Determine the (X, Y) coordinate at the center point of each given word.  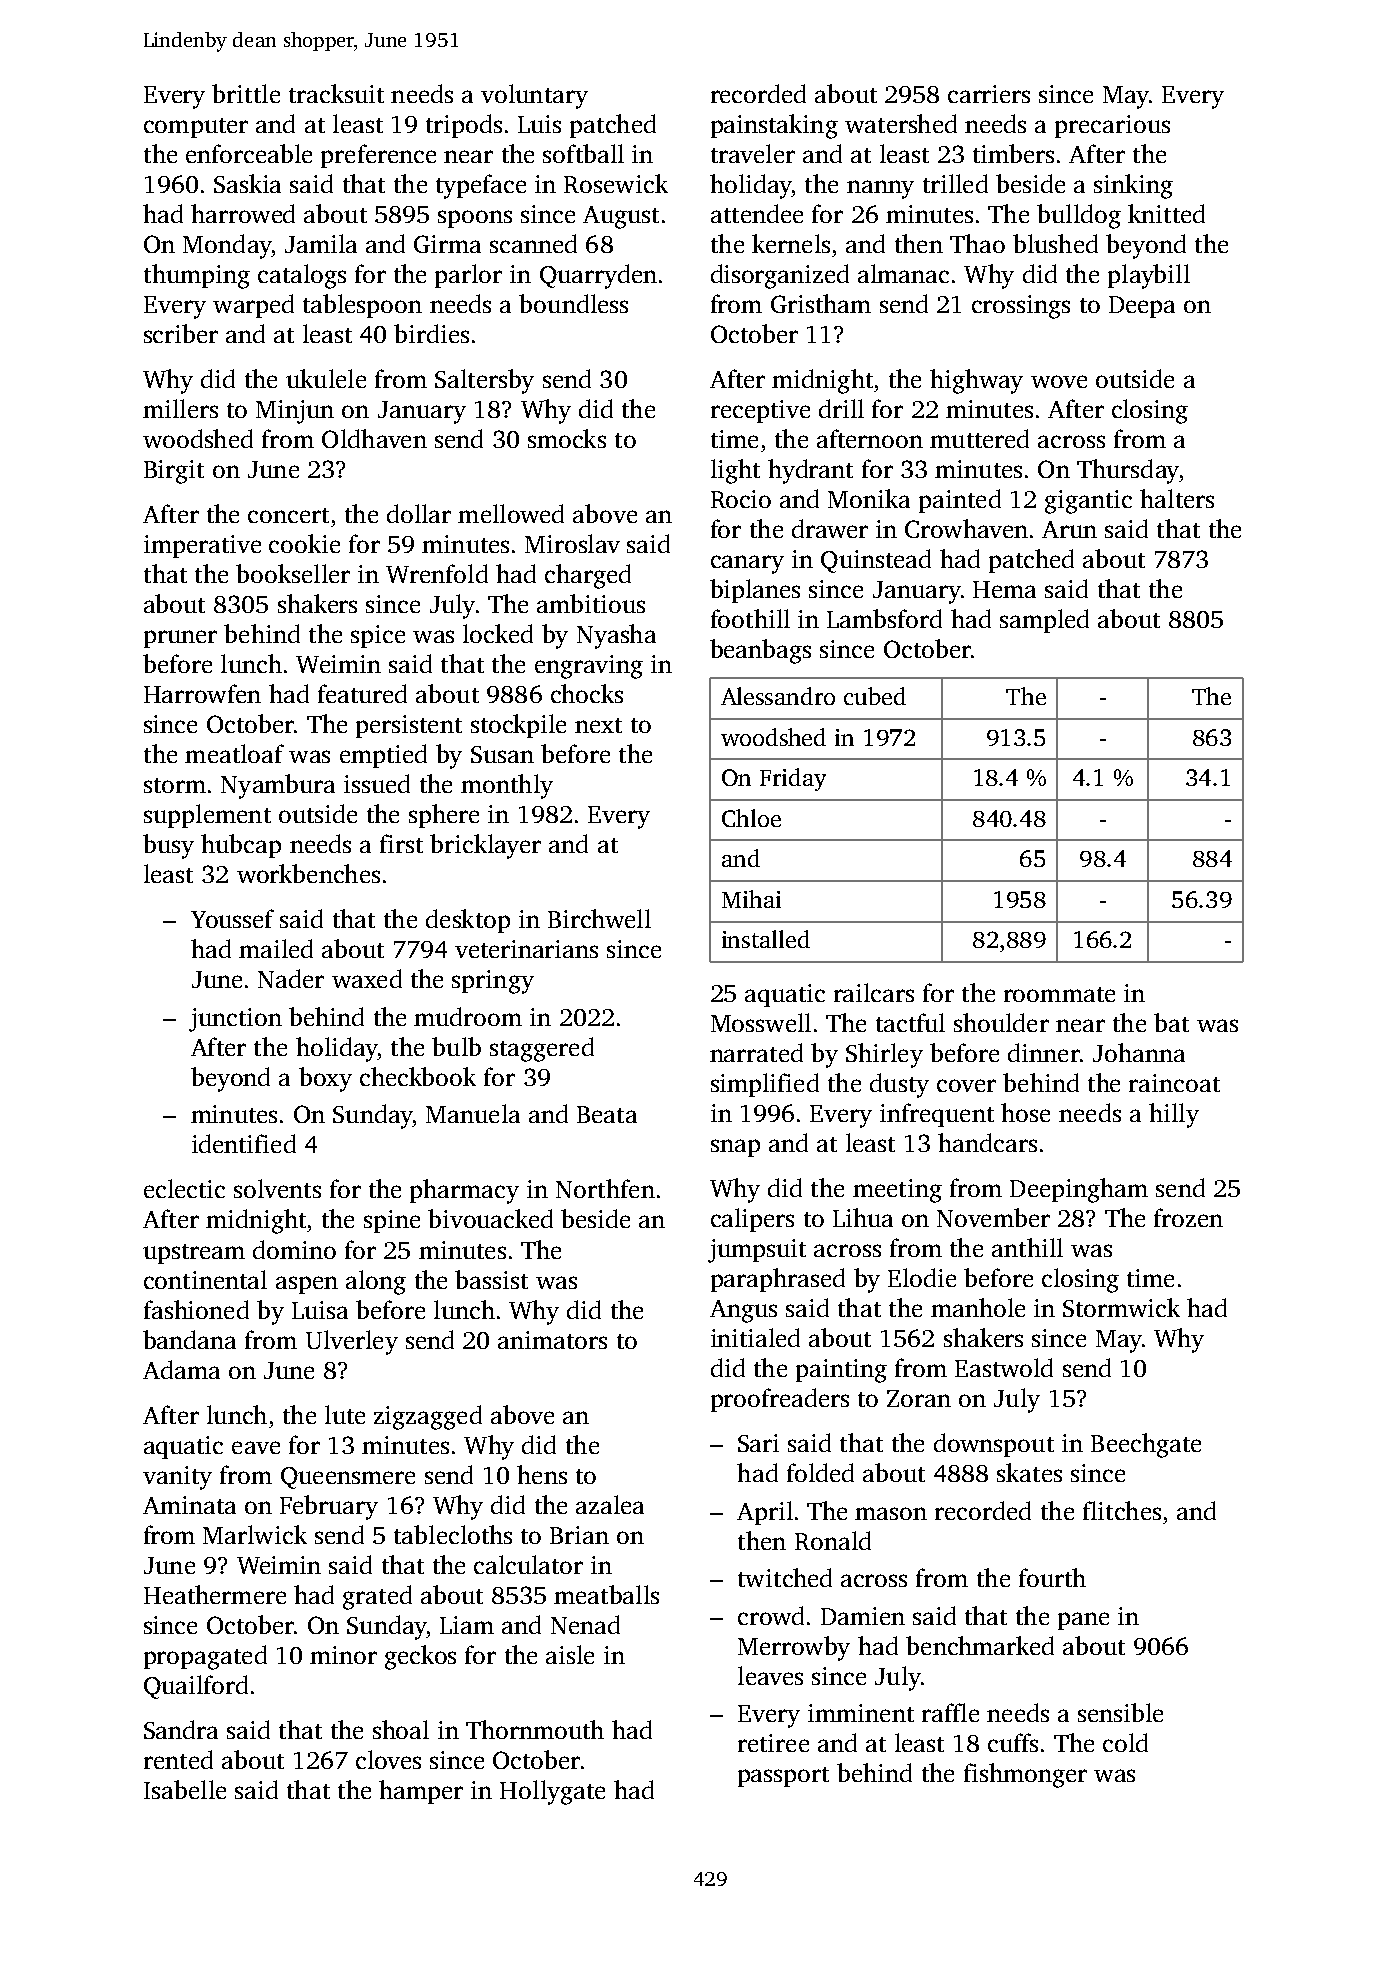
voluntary (534, 96)
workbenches (308, 873)
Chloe (751, 818)
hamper (421, 1792)
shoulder (1001, 1022)
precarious (1112, 126)
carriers (989, 94)
